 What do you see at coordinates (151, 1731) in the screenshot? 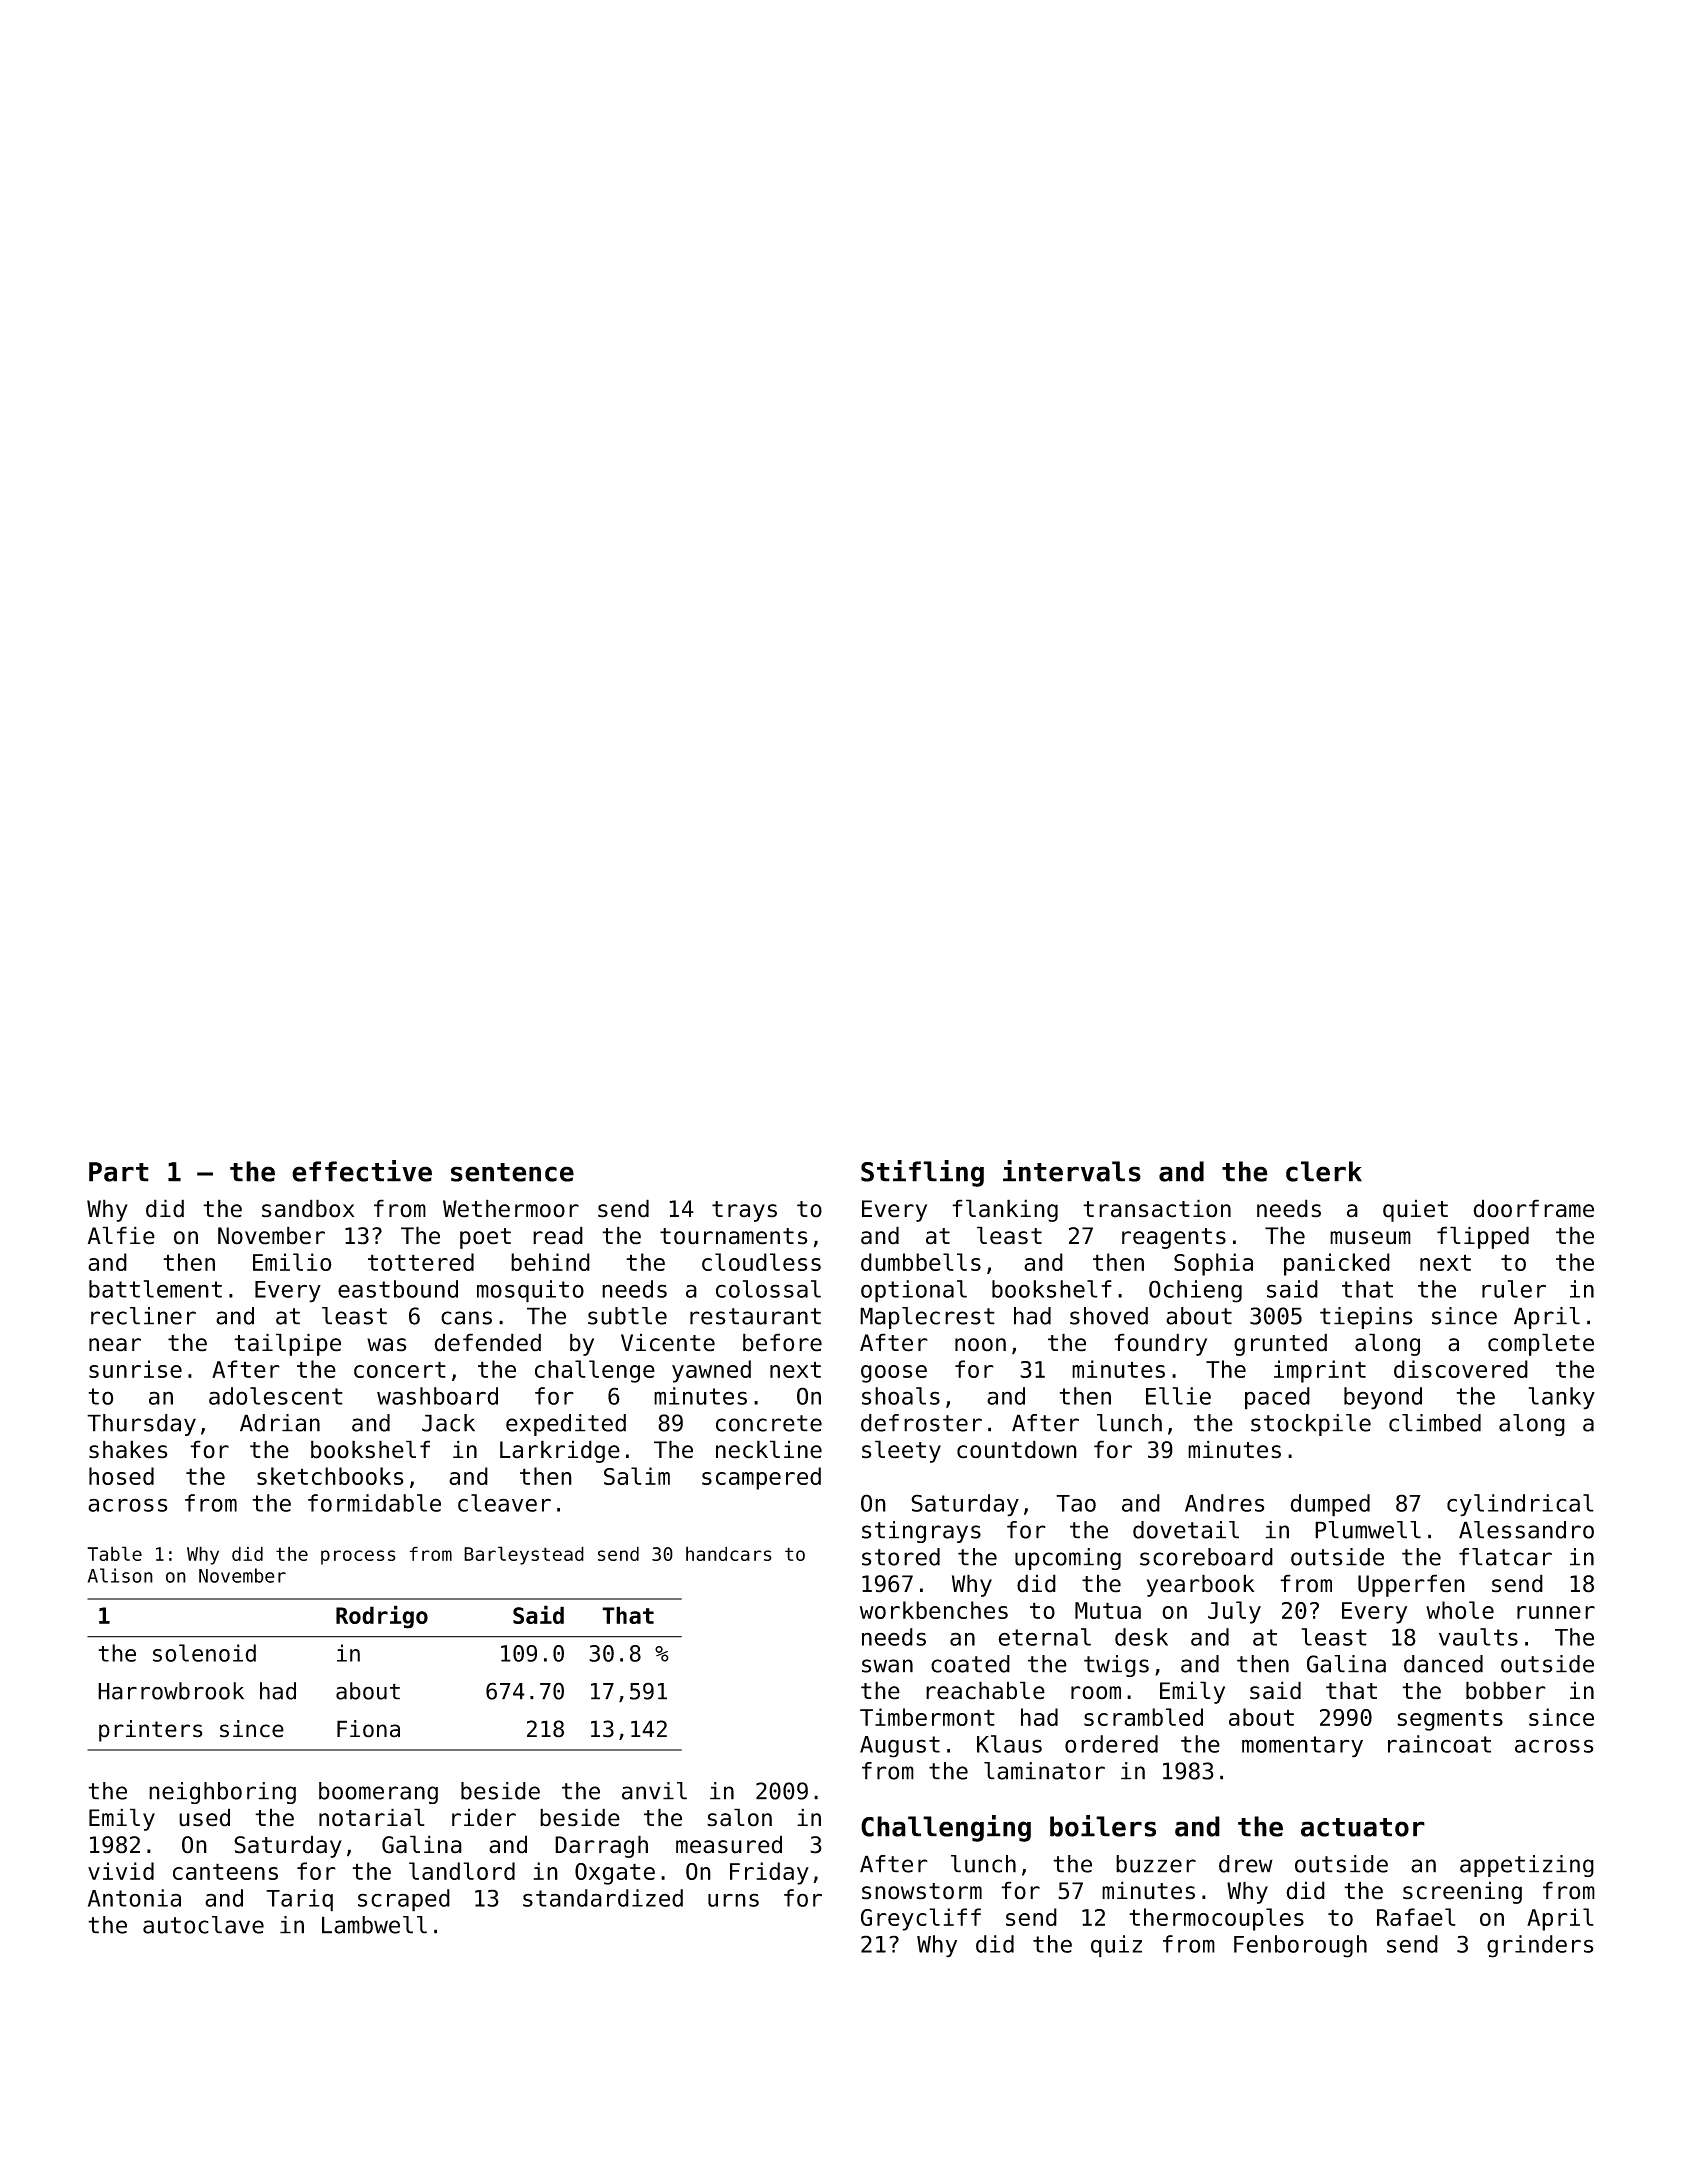
I see `printers` at bounding box center [151, 1731].
